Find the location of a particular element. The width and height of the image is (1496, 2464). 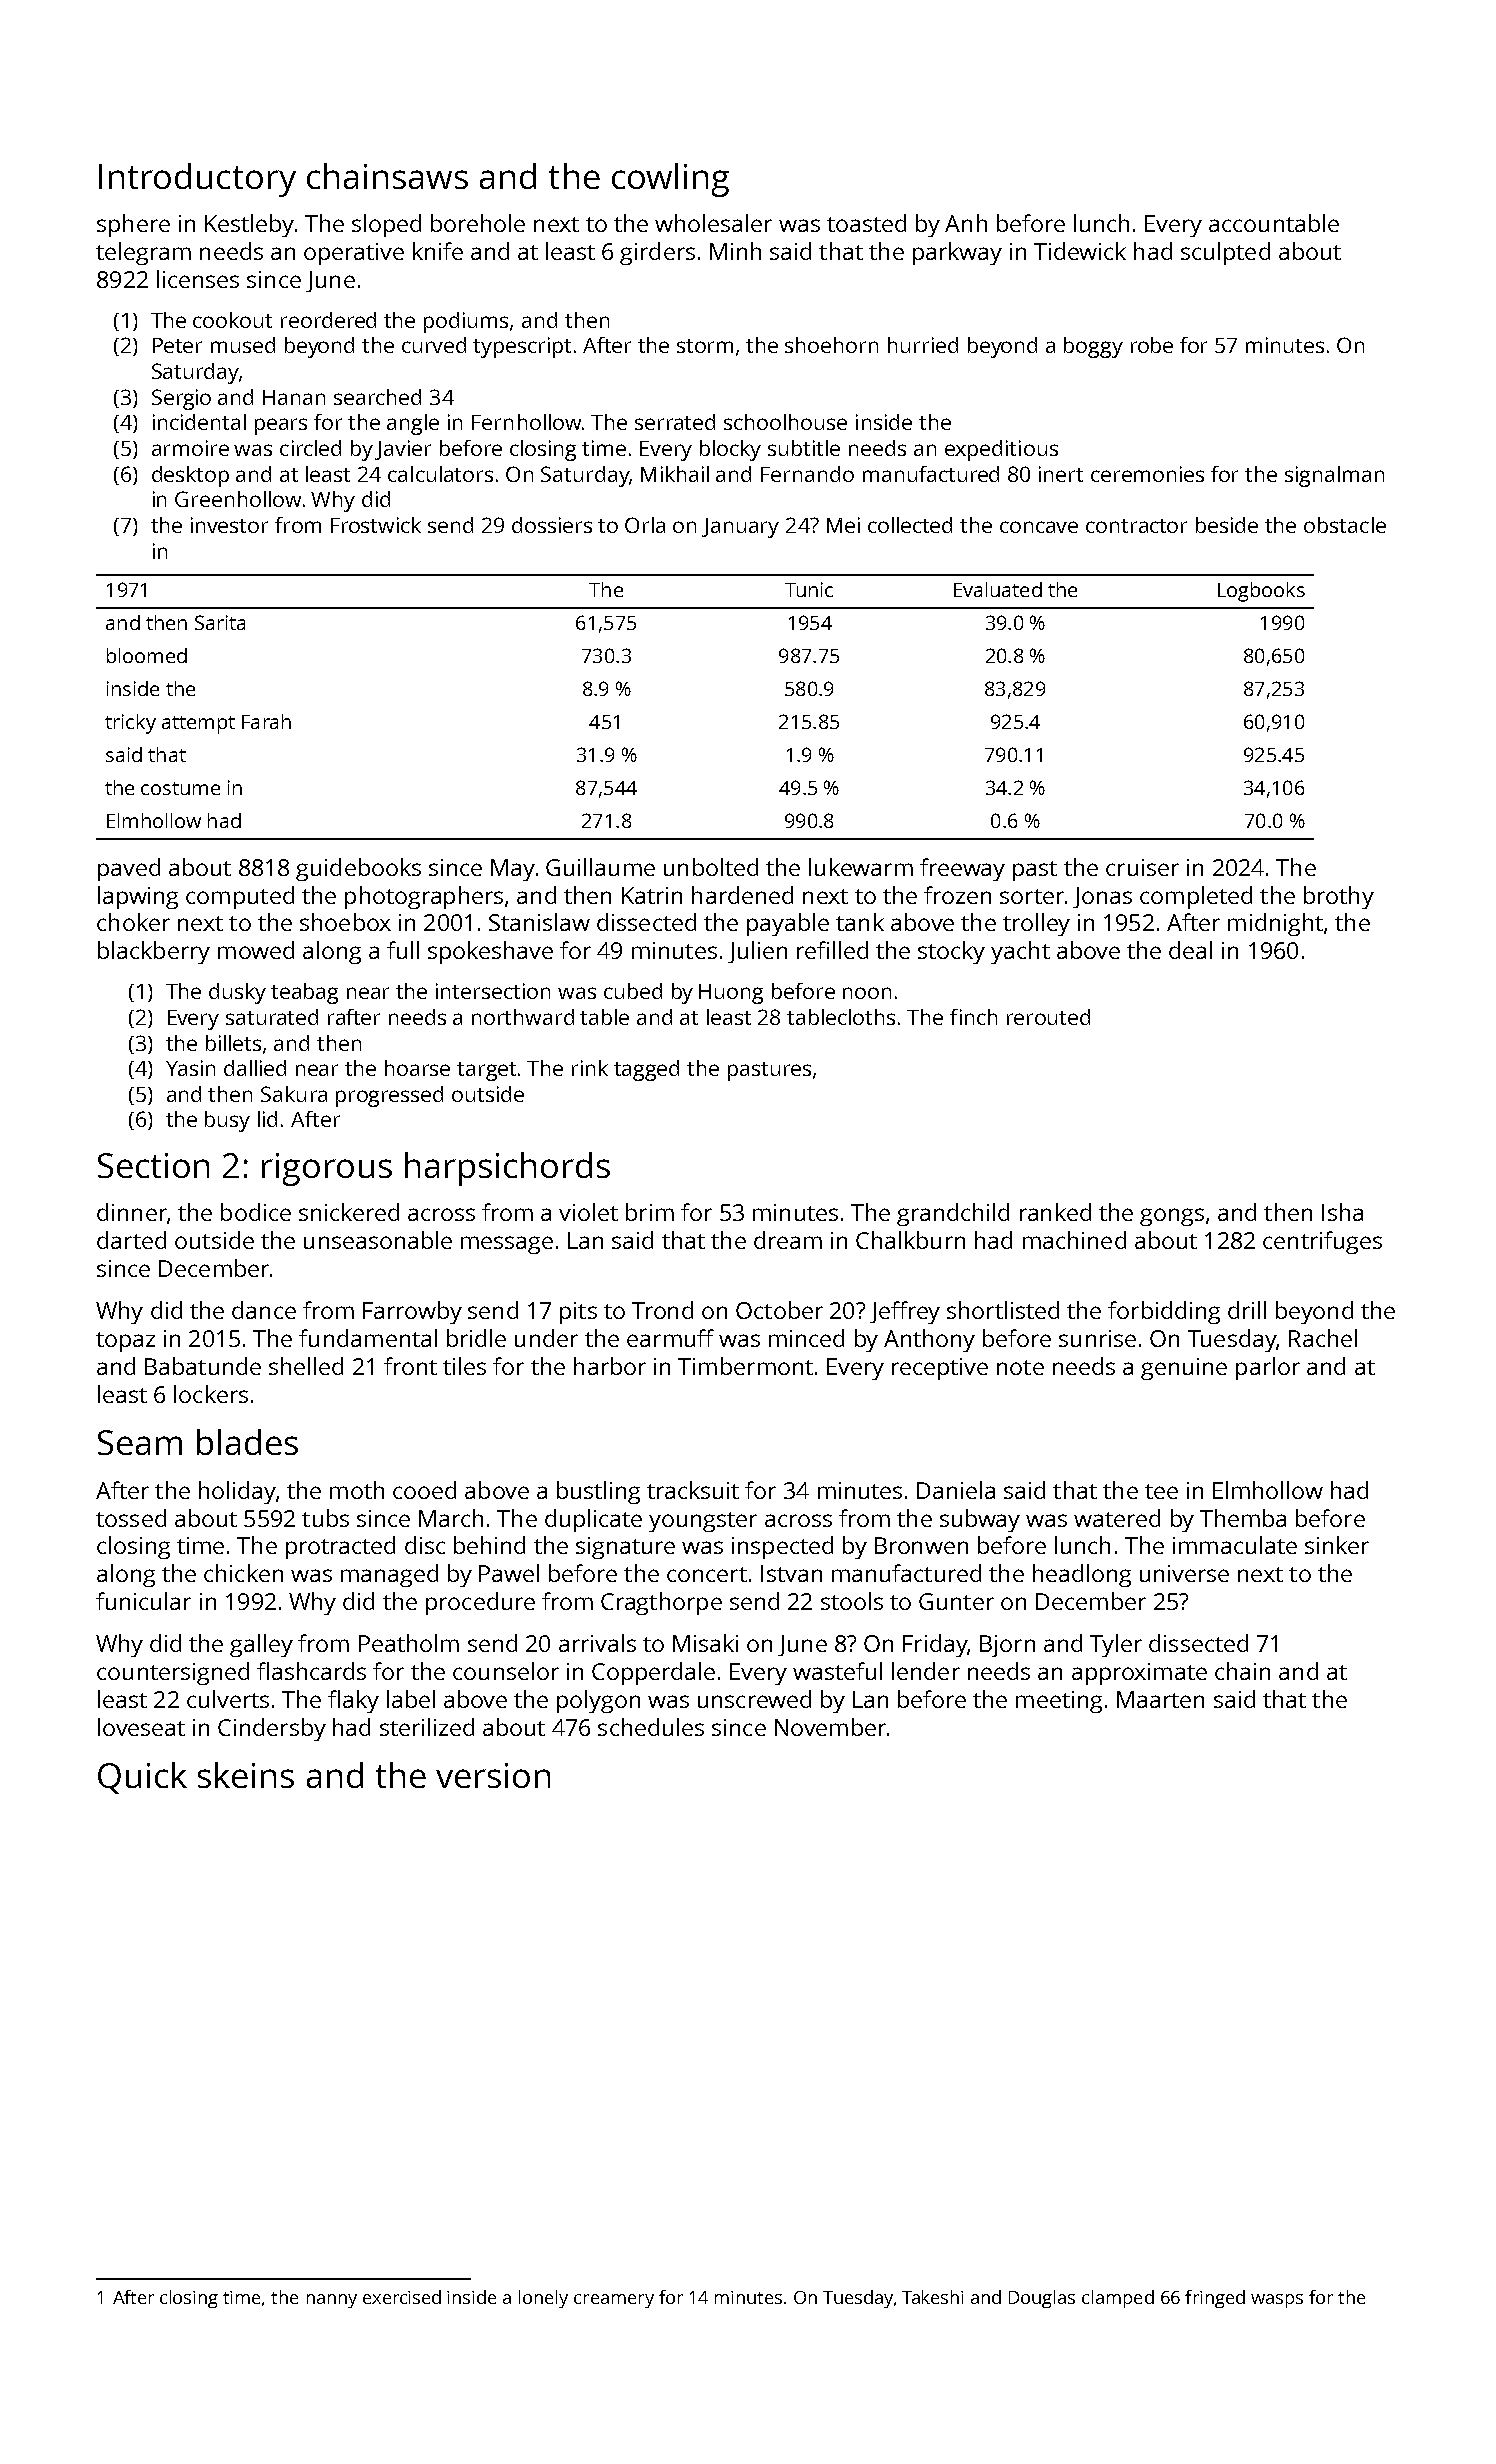

Guillaume is located at coordinates (600, 867).
